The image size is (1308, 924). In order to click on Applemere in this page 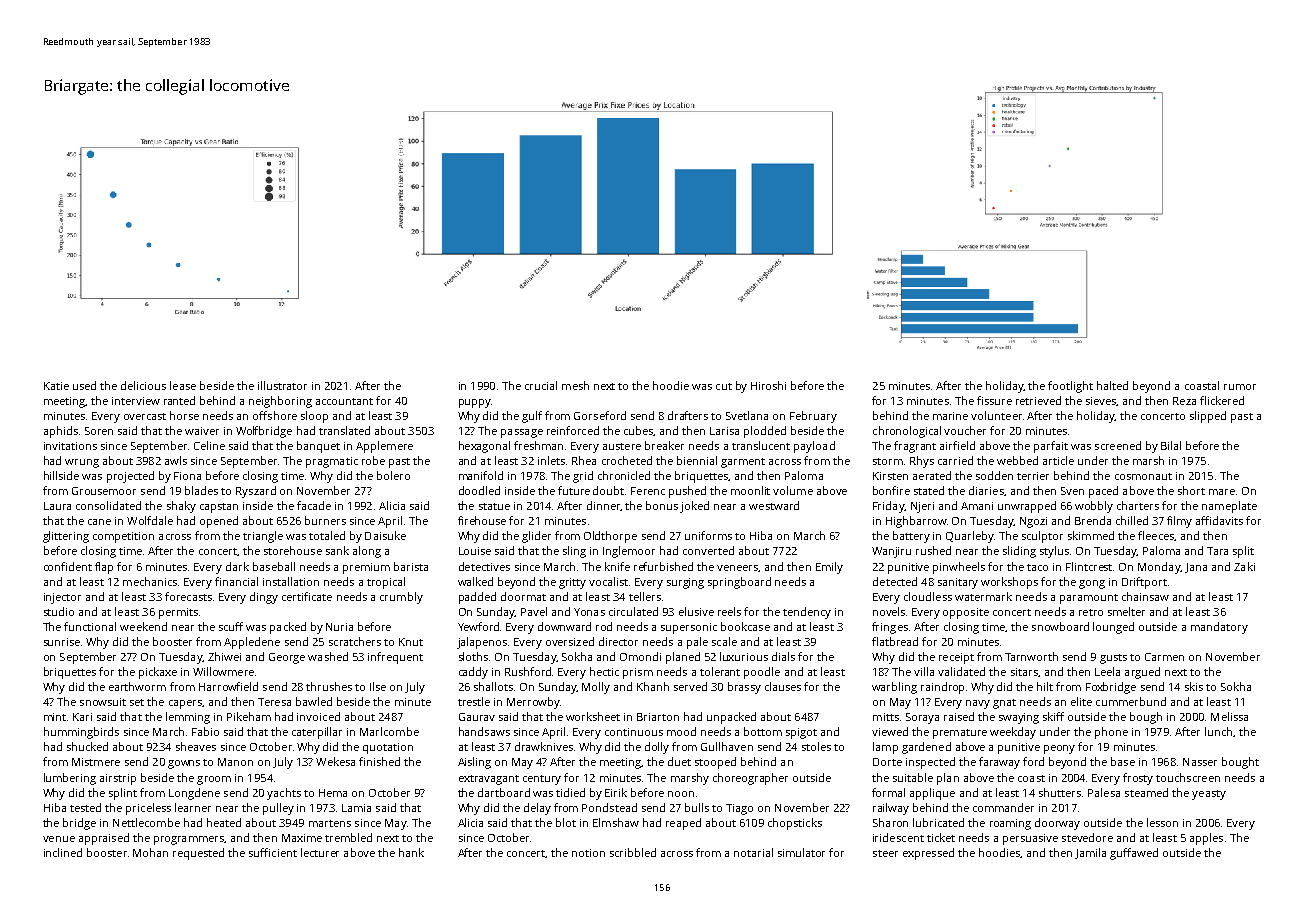, I will do `click(384, 447)`.
